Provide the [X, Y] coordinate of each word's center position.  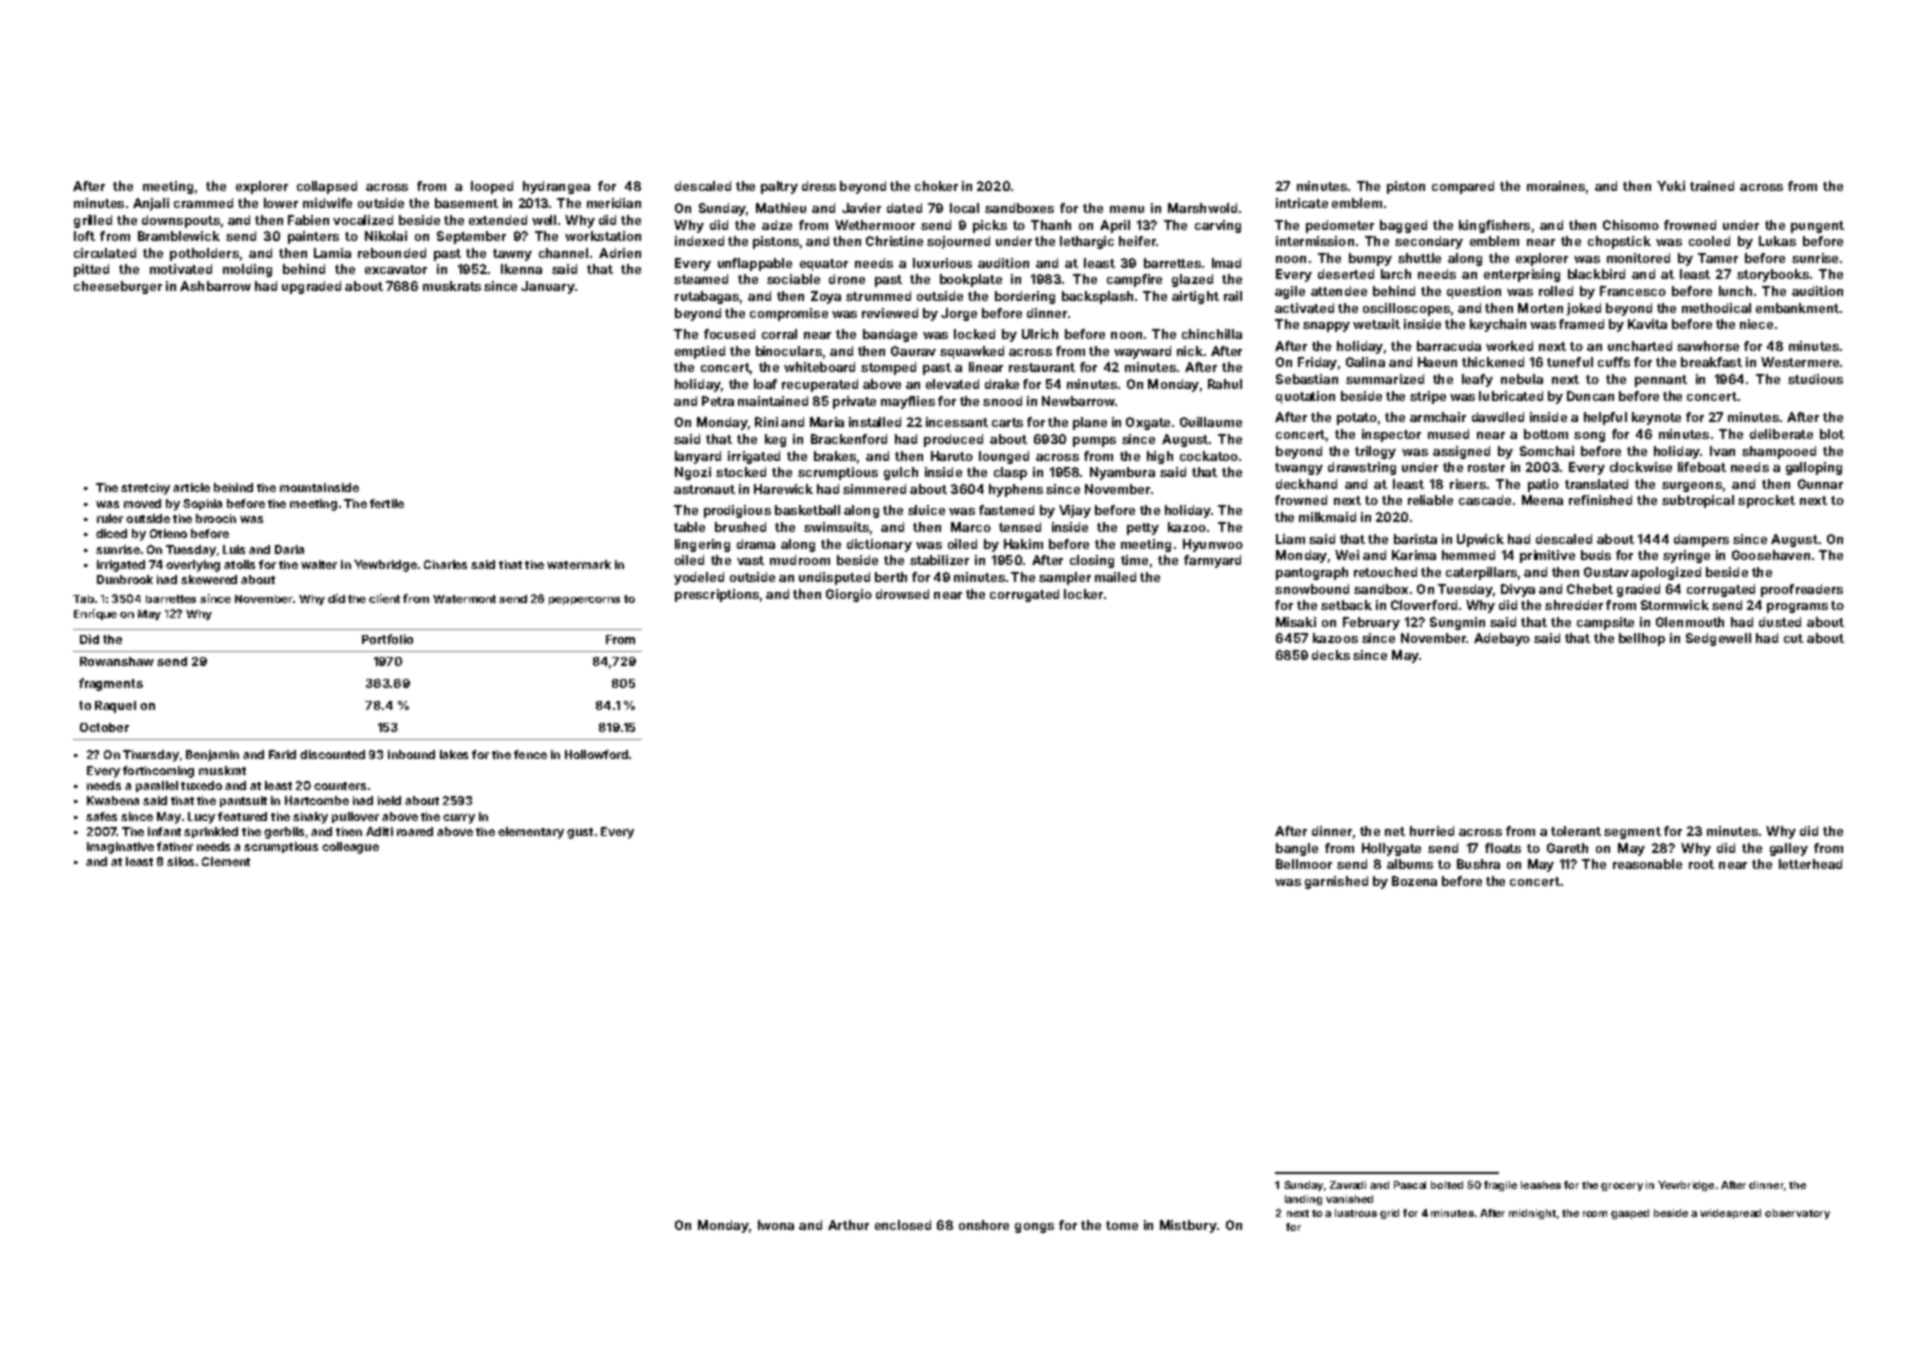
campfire [1134, 280]
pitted [91, 270]
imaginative [120, 848]
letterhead [1810, 864]
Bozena [1414, 881]
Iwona [776, 1225]
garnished [1336, 882]
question [1474, 292]
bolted [1447, 1185]
